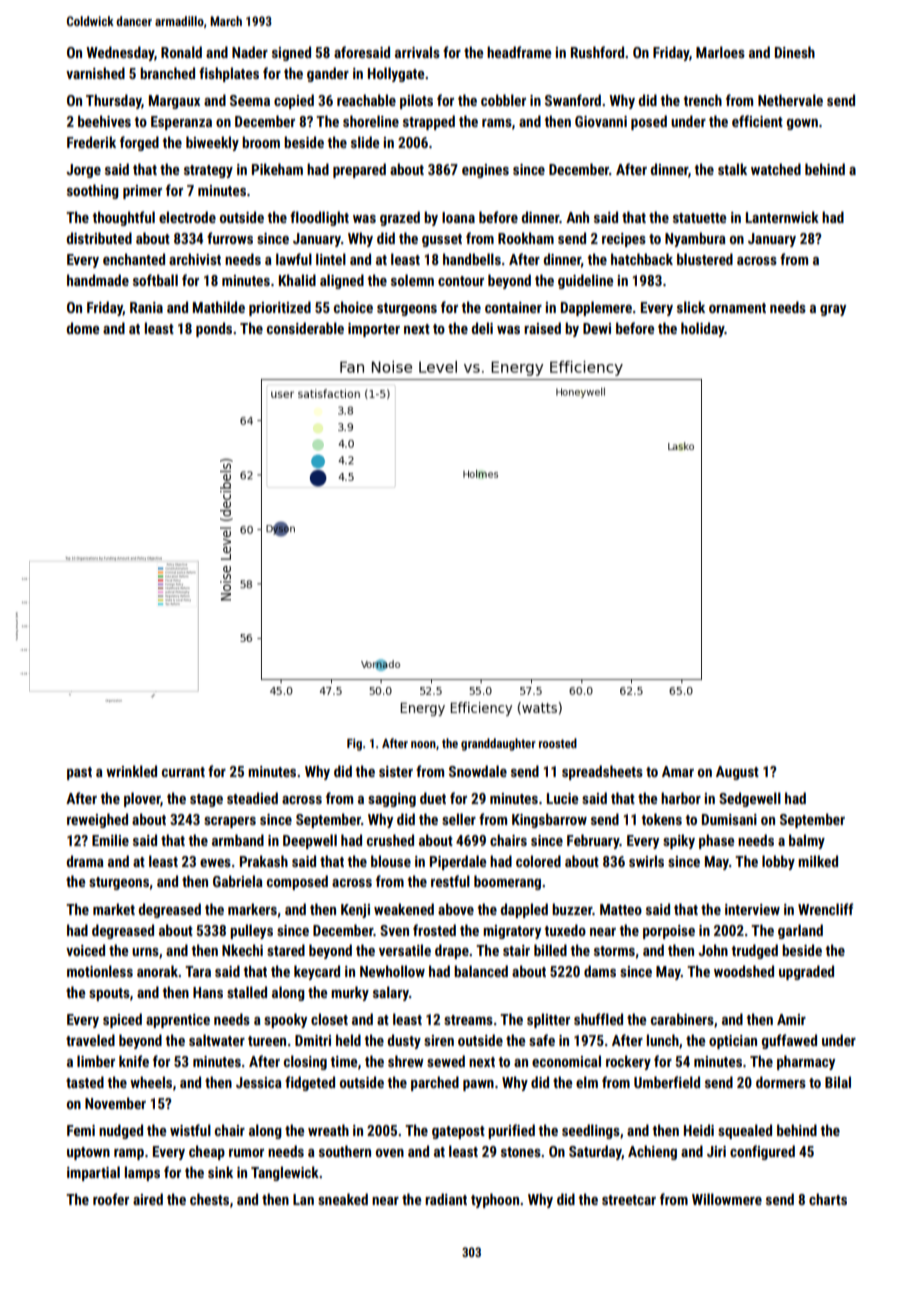 This image has height=1308, width=924. I want to click on raised, so click(542, 328).
